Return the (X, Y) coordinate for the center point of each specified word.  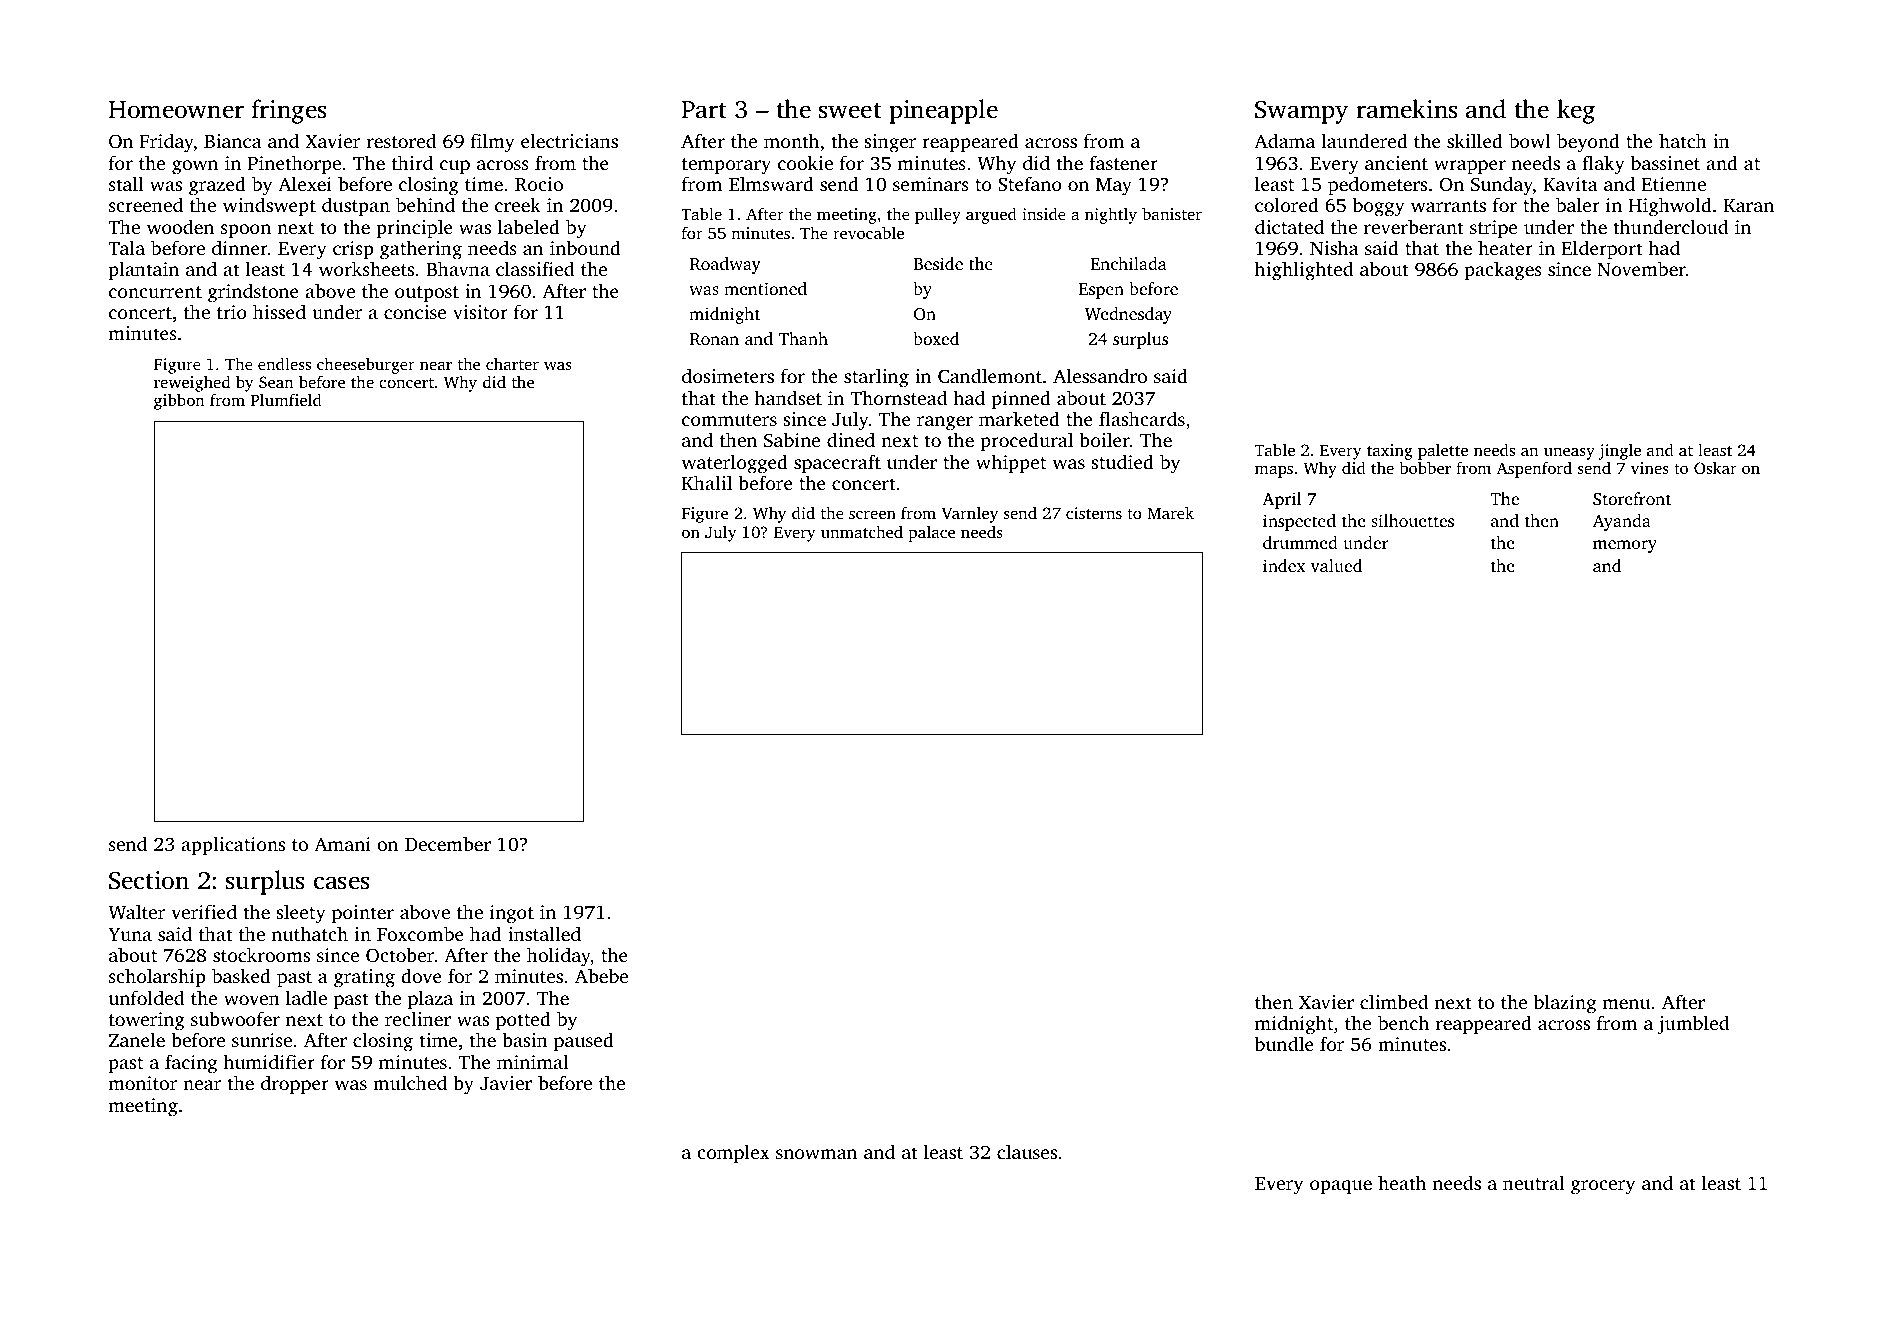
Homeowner (176, 110)
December (448, 843)
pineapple (943, 111)
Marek (1170, 512)
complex (733, 1154)
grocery (1603, 1187)
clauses (1027, 1151)
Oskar (1715, 467)
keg (1576, 111)
